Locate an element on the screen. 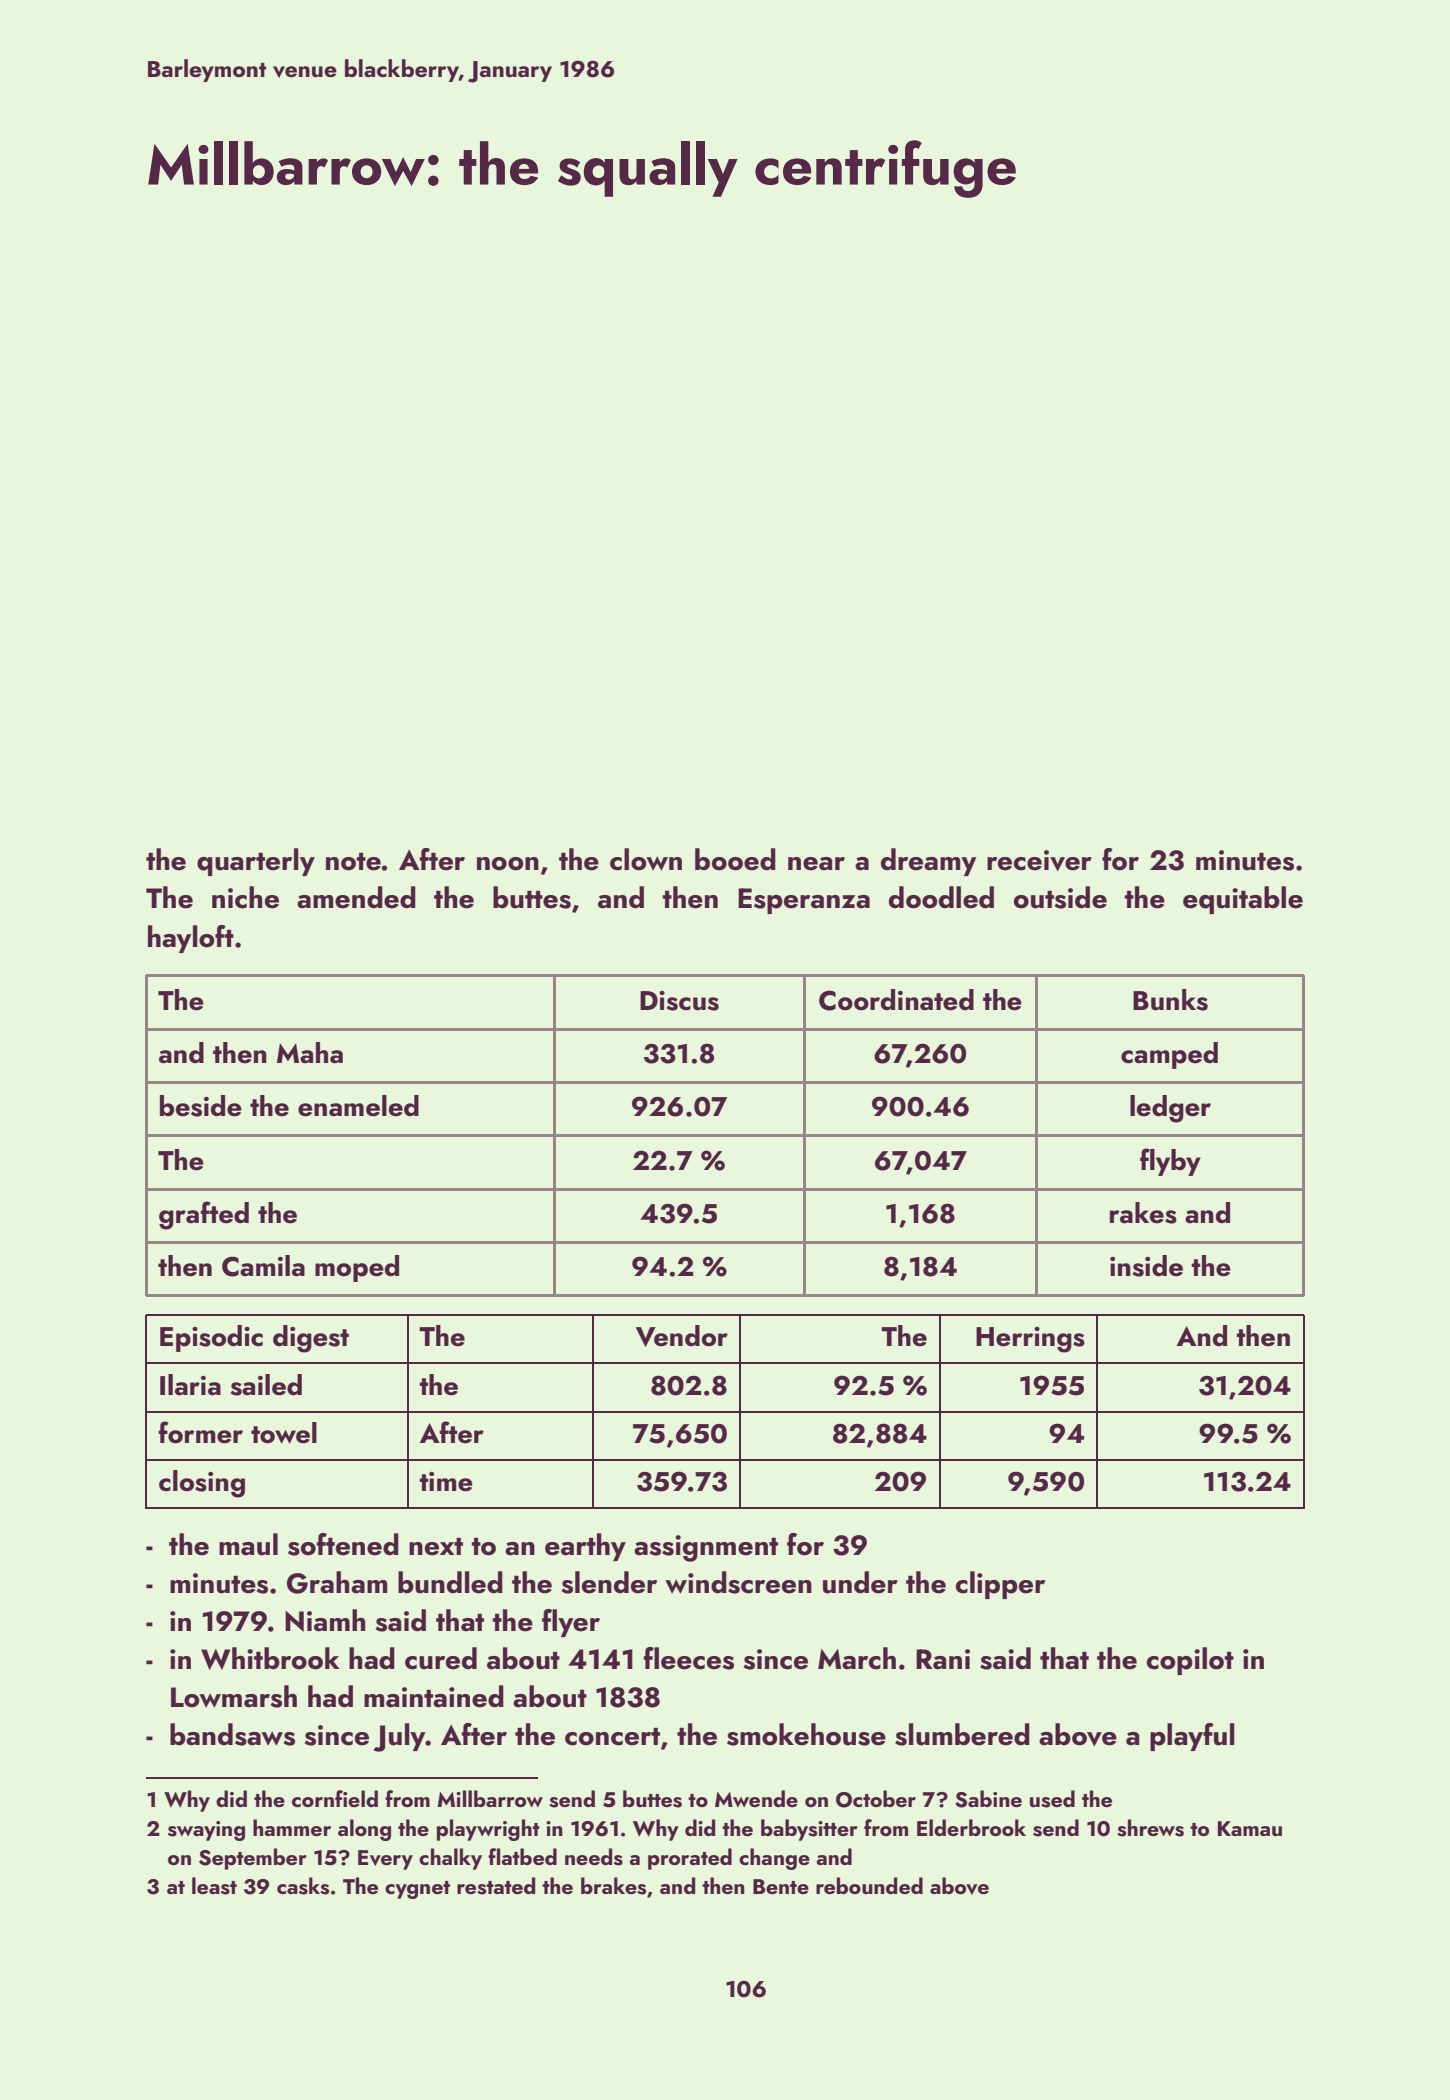  grafted is located at coordinates (204, 1215).
